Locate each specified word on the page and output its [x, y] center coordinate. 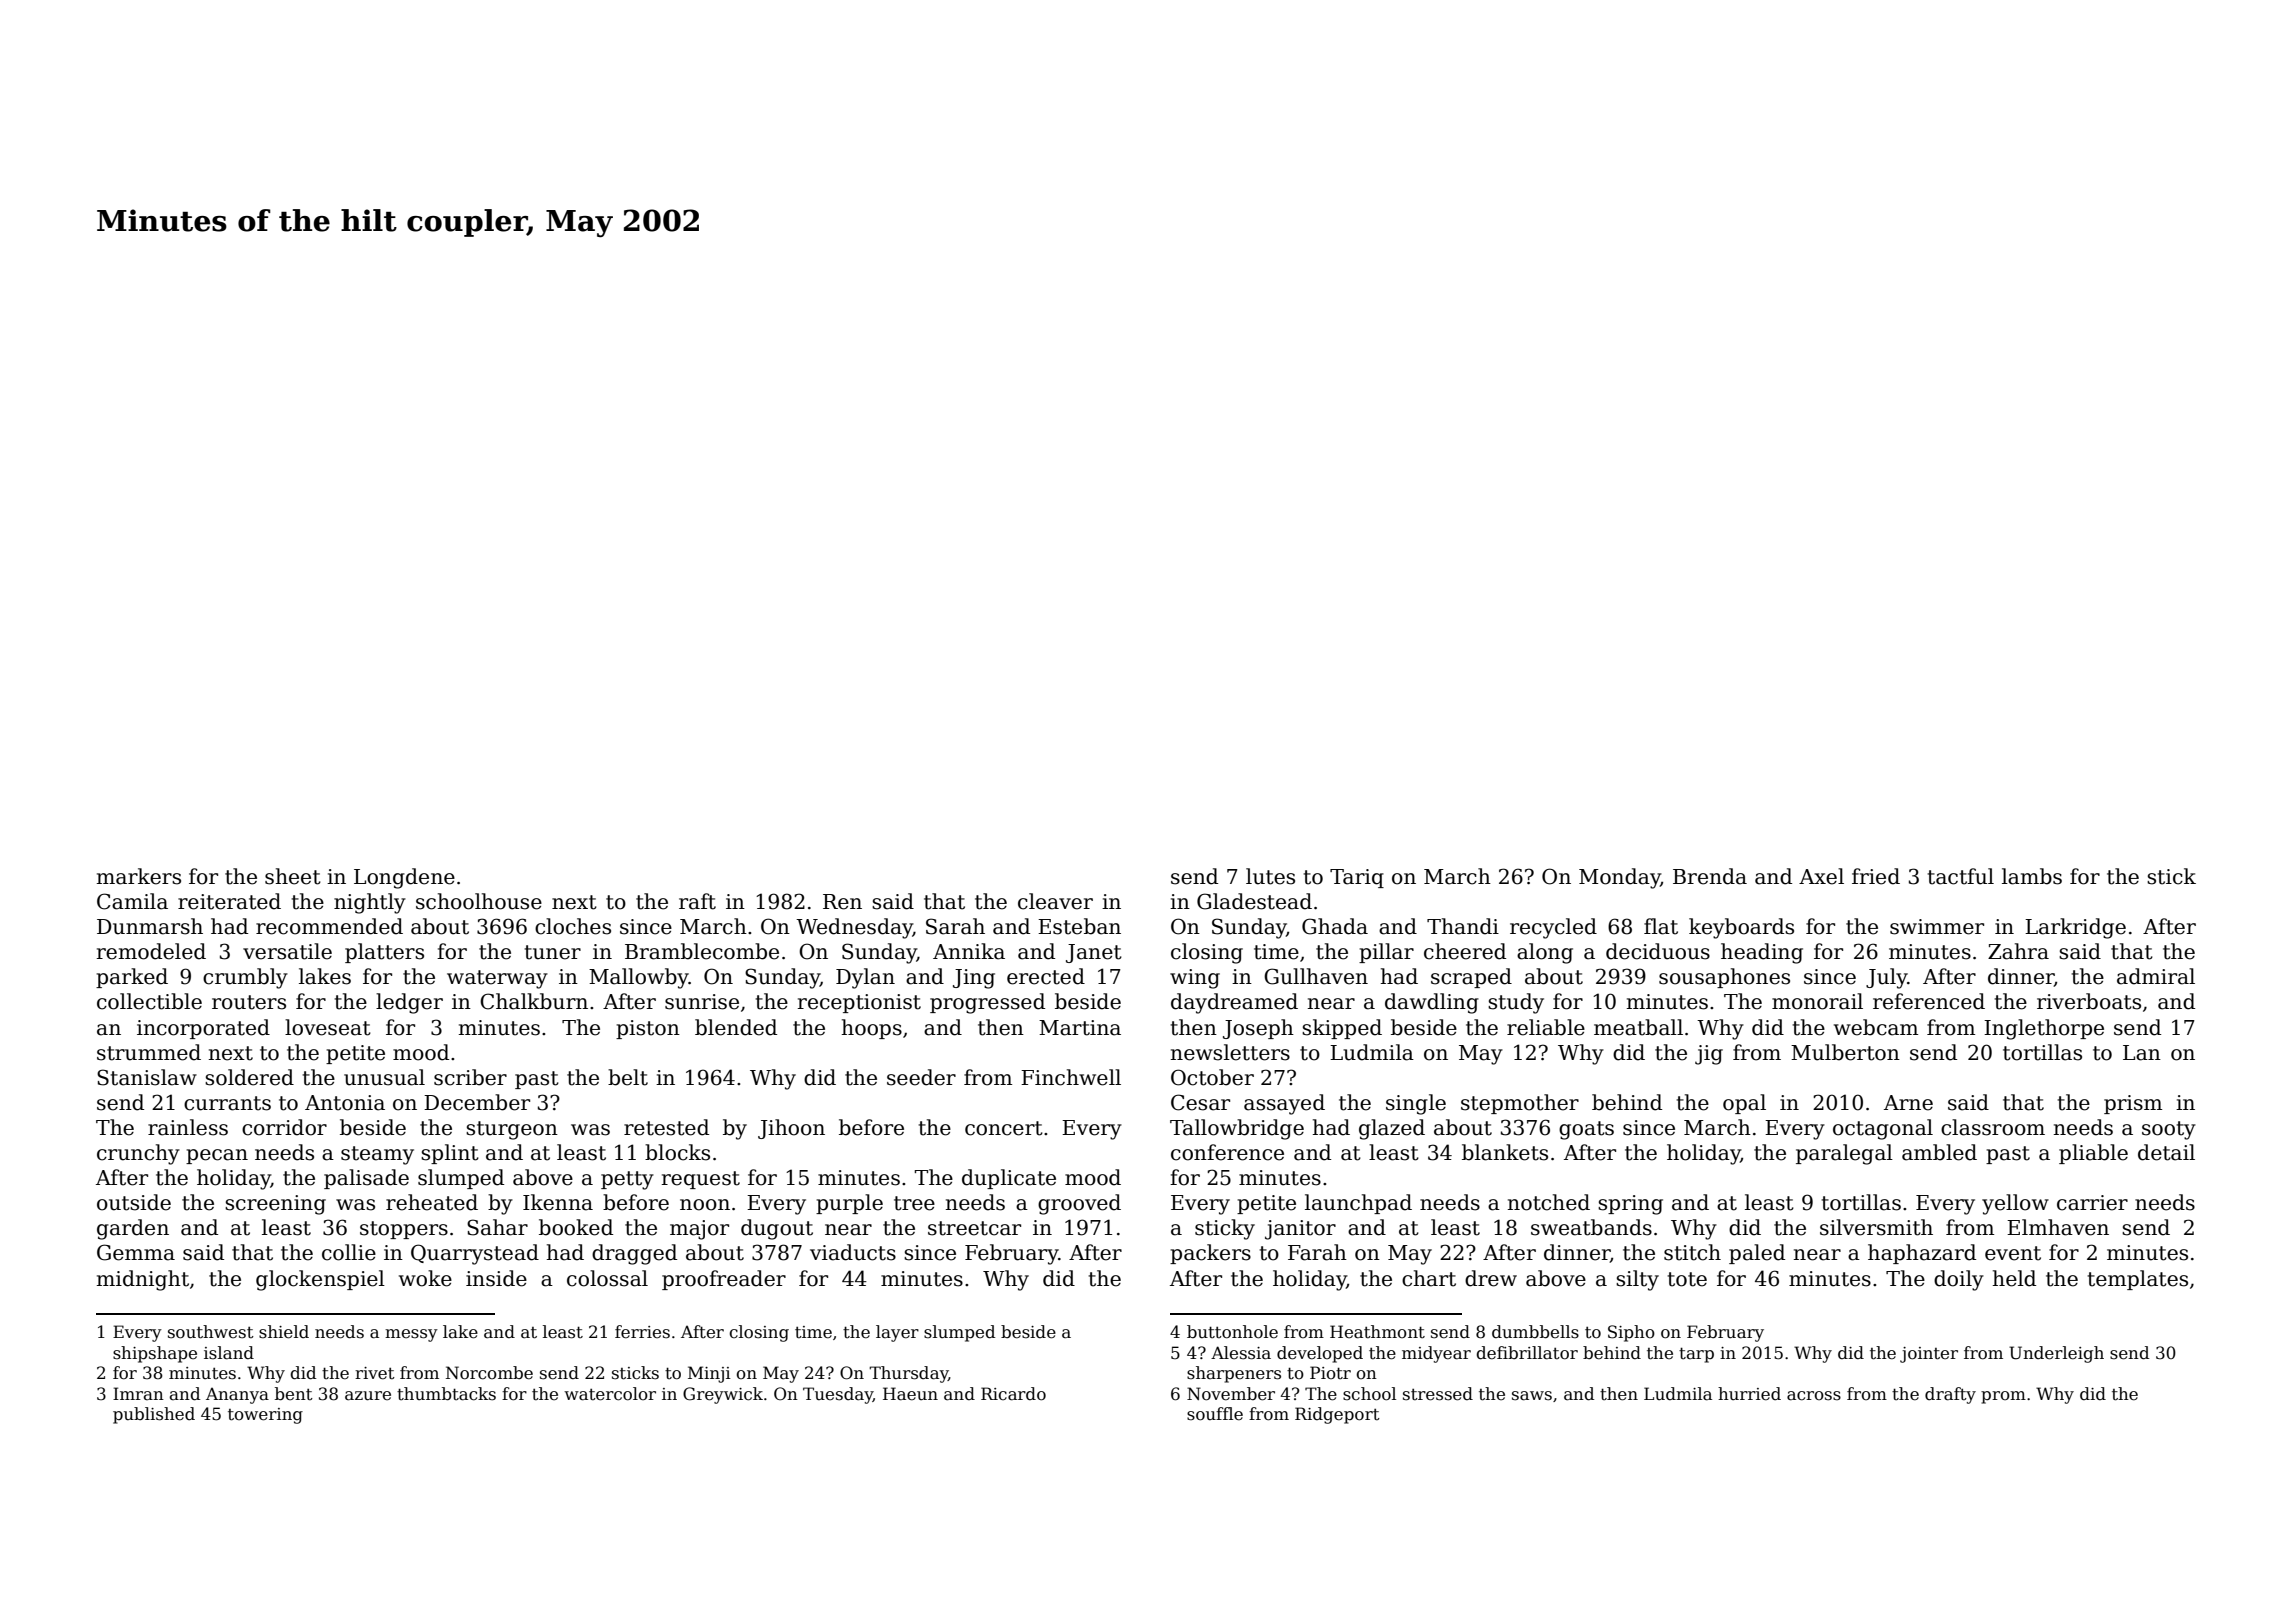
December [477, 1102]
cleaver [1055, 901]
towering [265, 1416]
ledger [409, 1003]
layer [897, 1333]
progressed [987, 1003]
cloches [573, 926]
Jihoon [791, 1129]
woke [425, 1278]
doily [1959, 1280]
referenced [1929, 1001]
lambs [2032, 876]
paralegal [1844, 1154]
